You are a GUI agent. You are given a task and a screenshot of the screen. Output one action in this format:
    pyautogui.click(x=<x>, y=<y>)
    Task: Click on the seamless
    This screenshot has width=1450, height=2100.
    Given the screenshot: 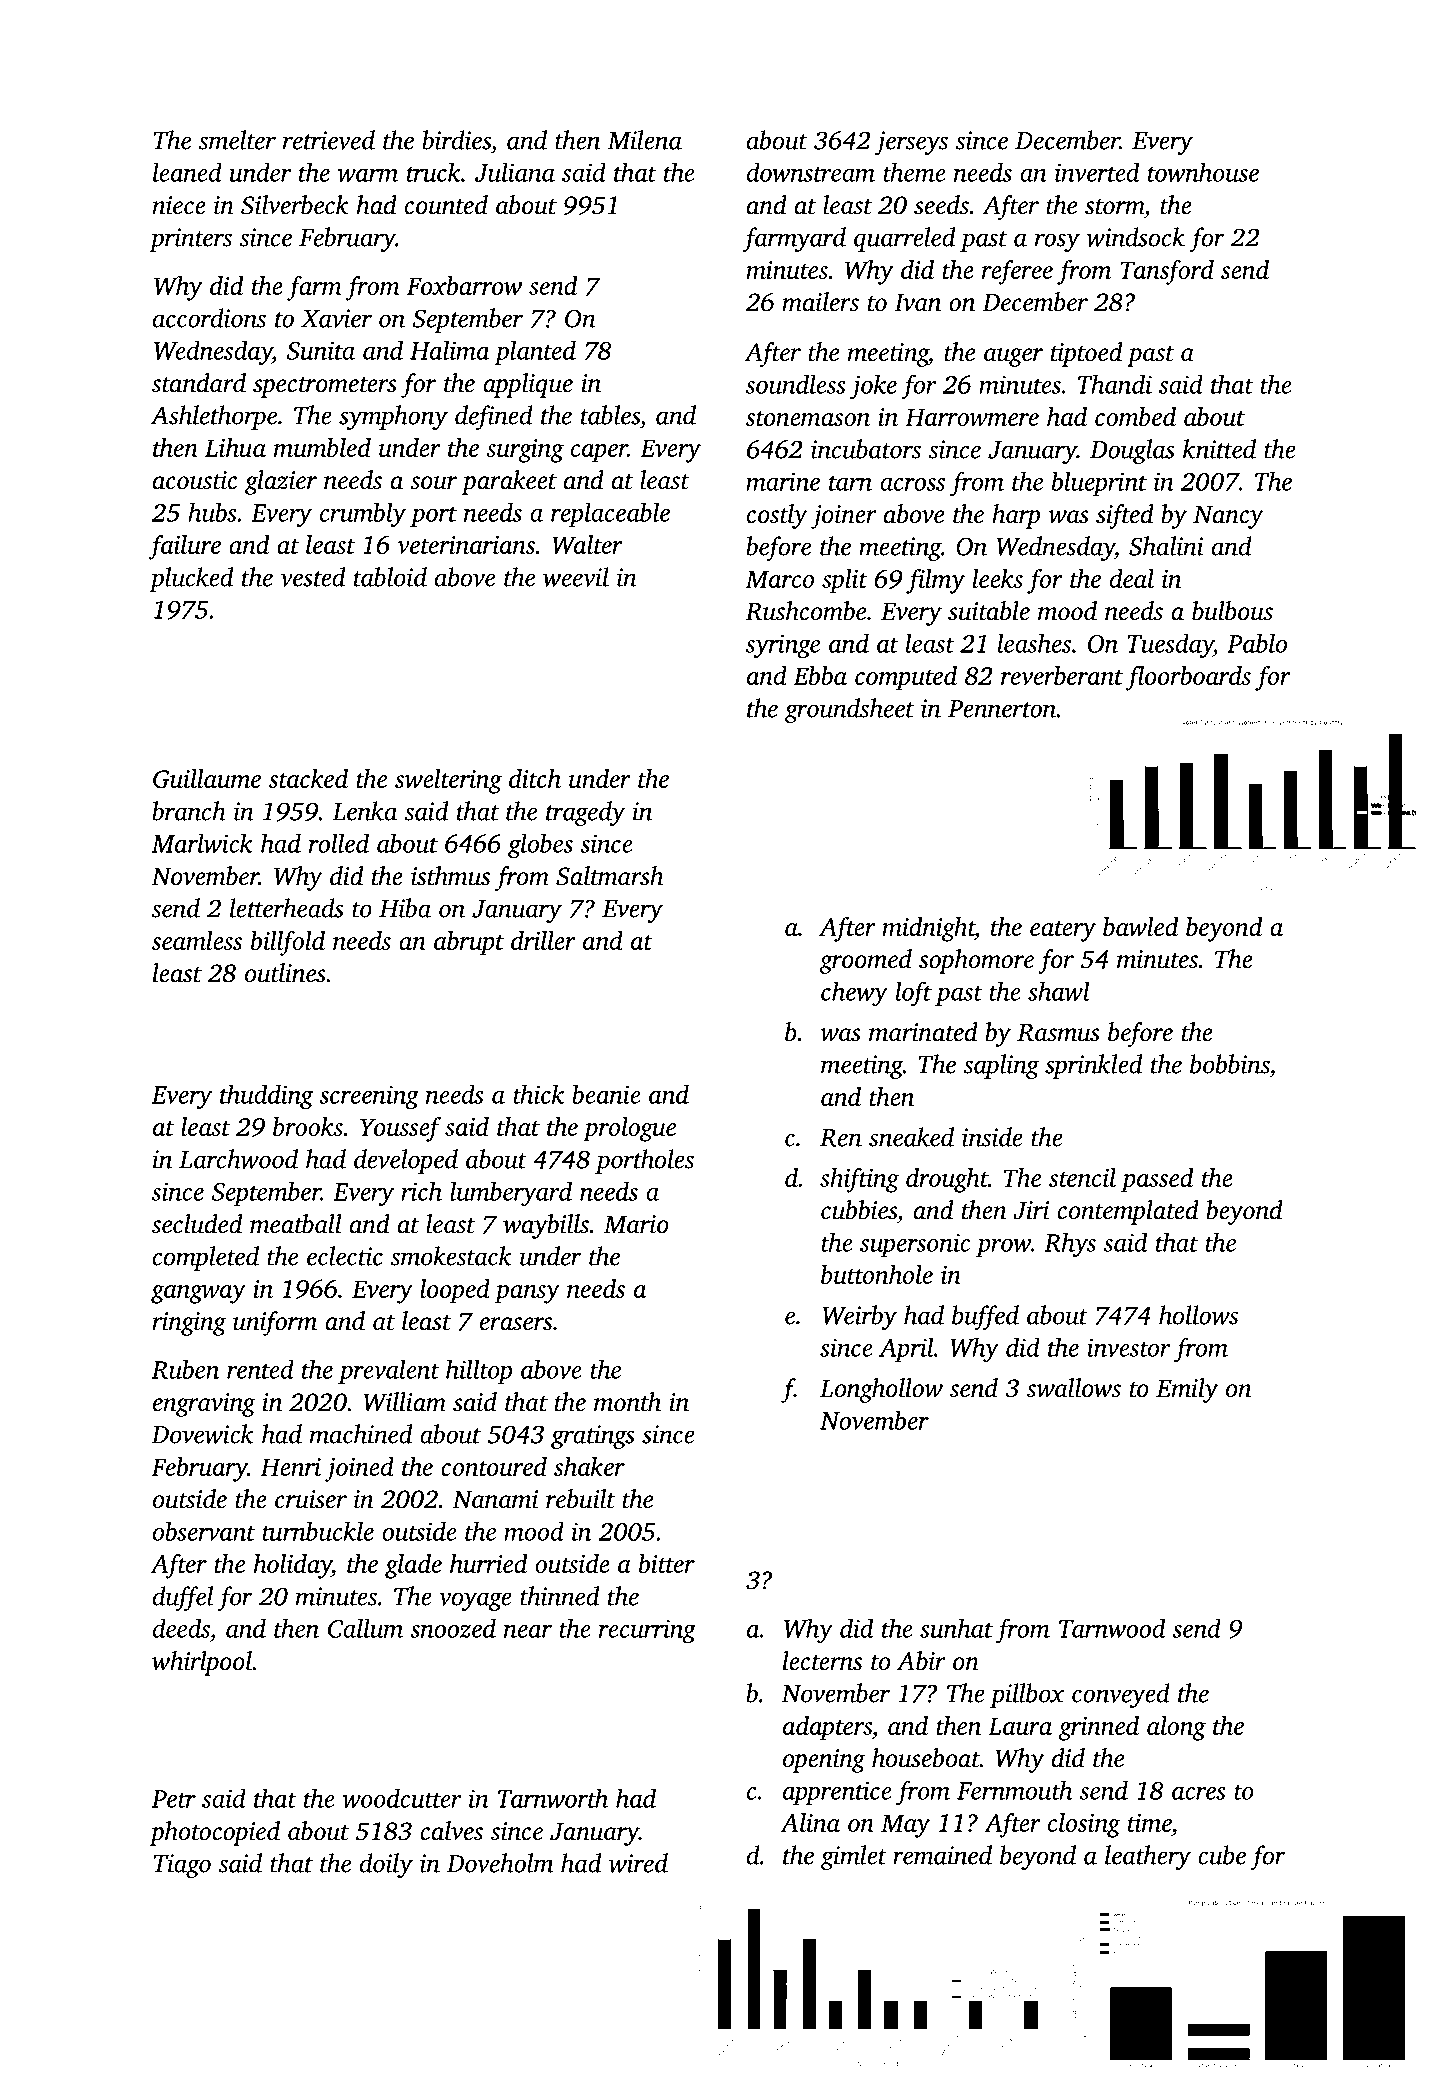 What is the action you would take?
    pyautogui.click(x=197, y=940)
